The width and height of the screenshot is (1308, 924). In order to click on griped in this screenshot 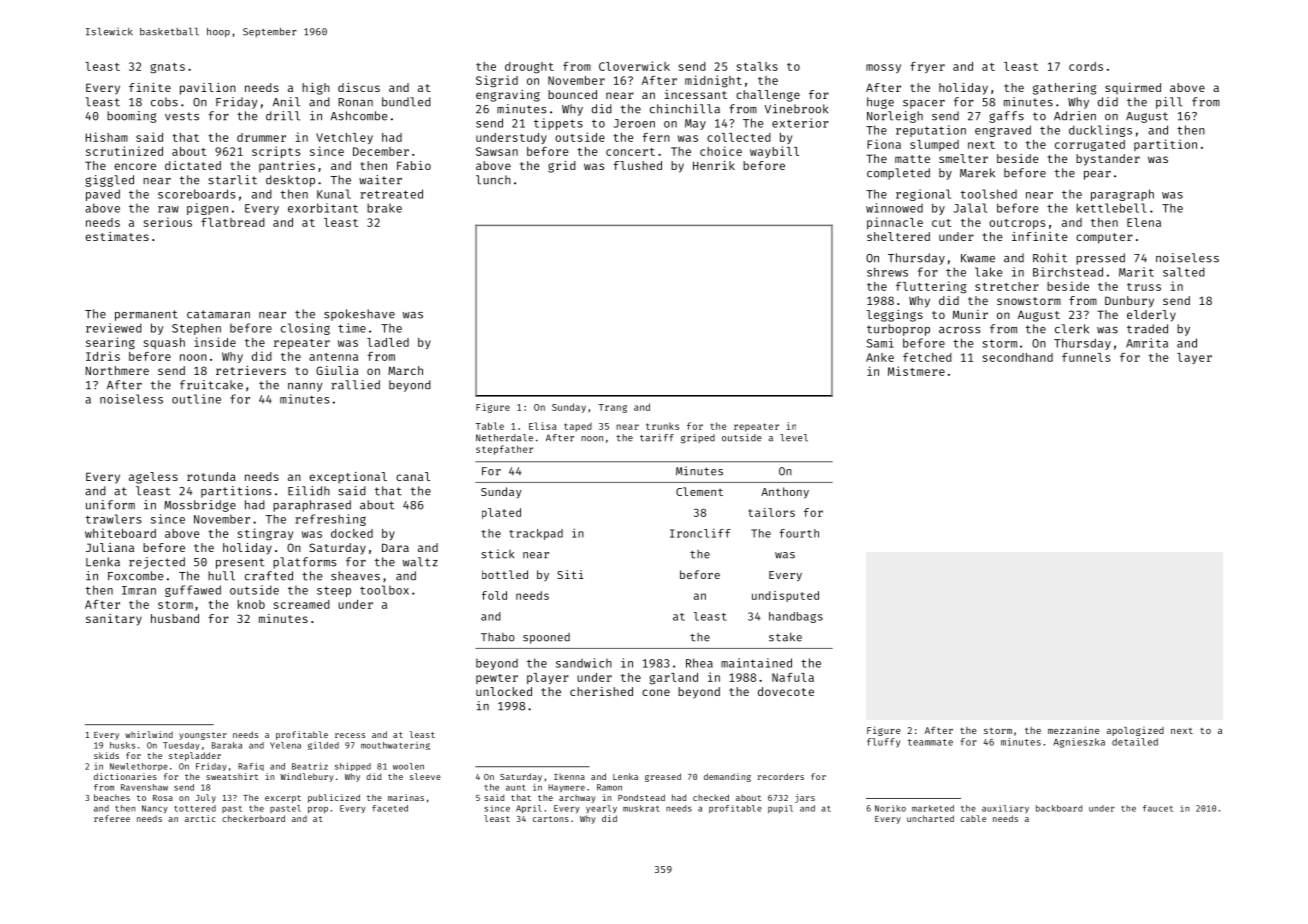, I will do `click(698, 439)`.
